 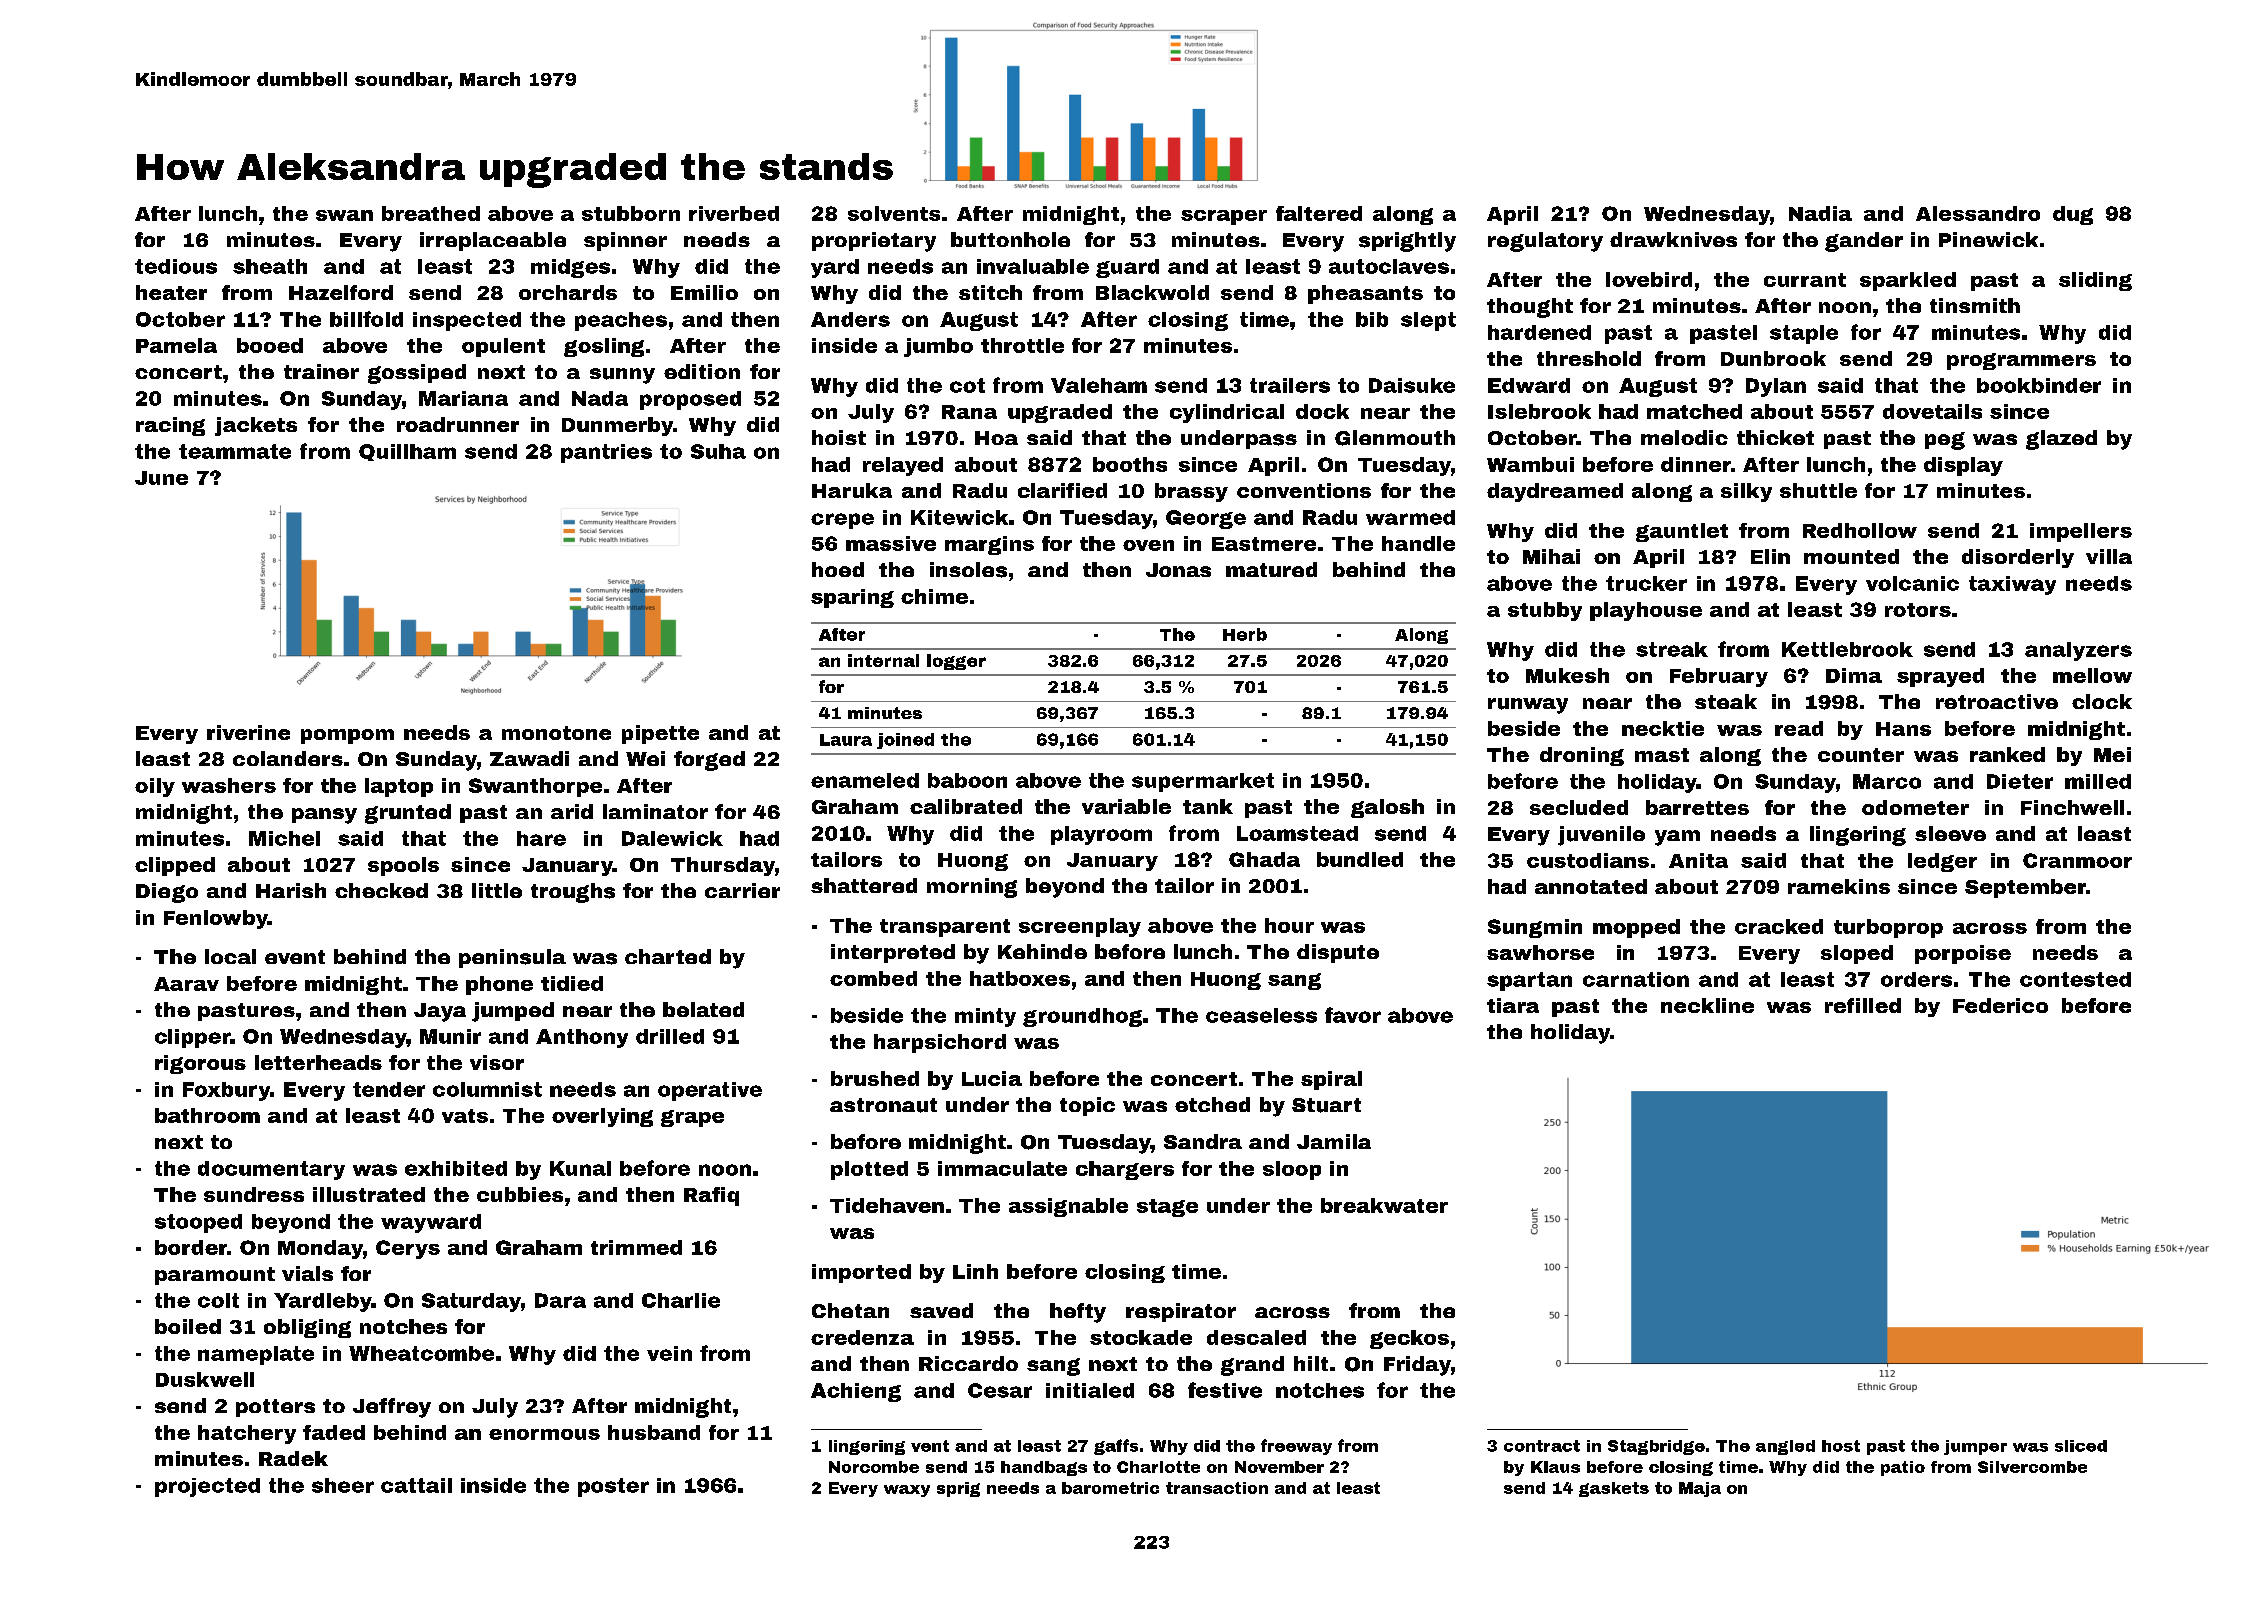 What do you see at coordinates (1360, 859) in the screenshot?
I see `bundled` at bounding box center [1360, 859].
